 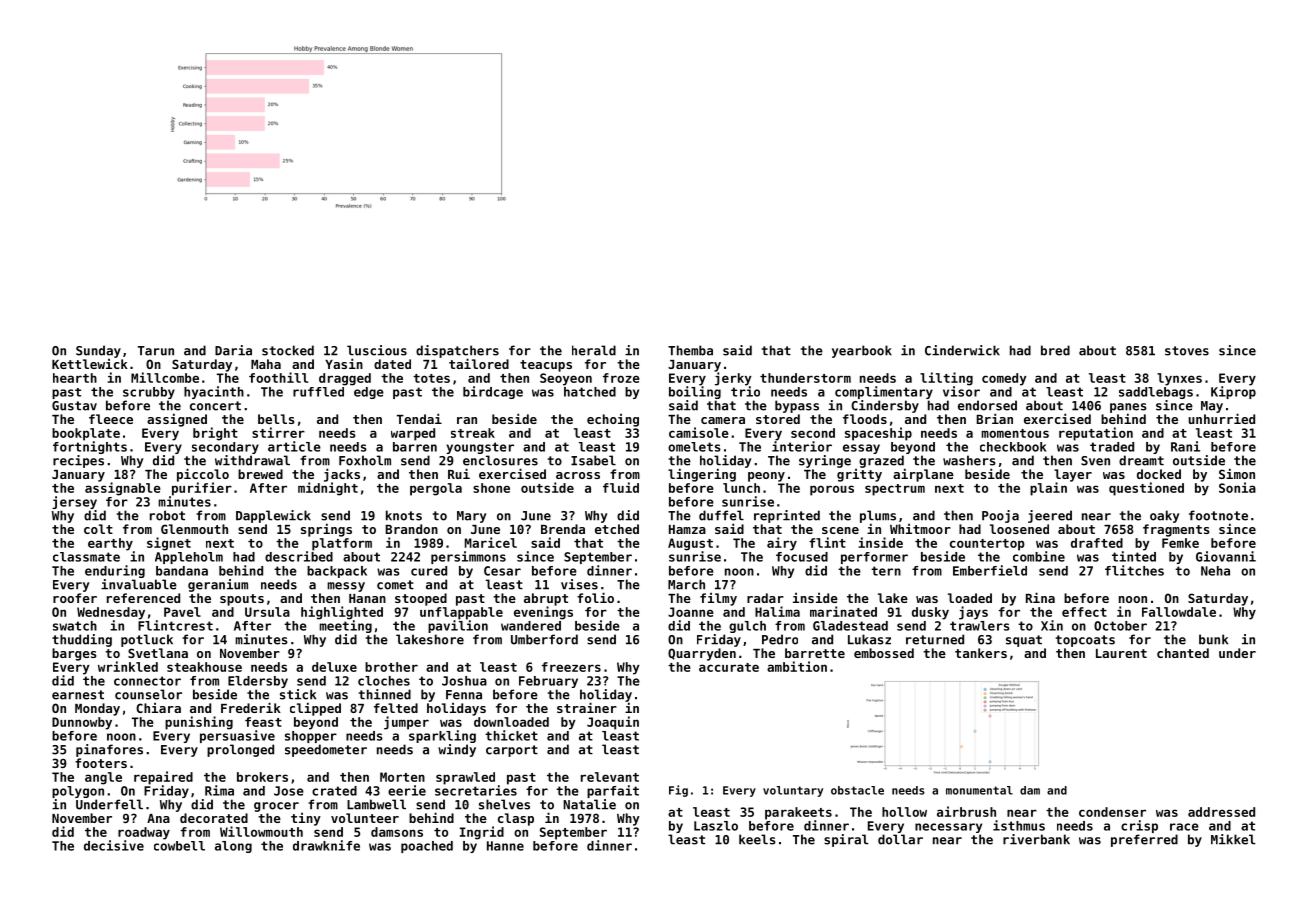 What do you see at coordinates (1019, 825) in the page?
I see `isthmus` at bounding box center [1019, 825].
